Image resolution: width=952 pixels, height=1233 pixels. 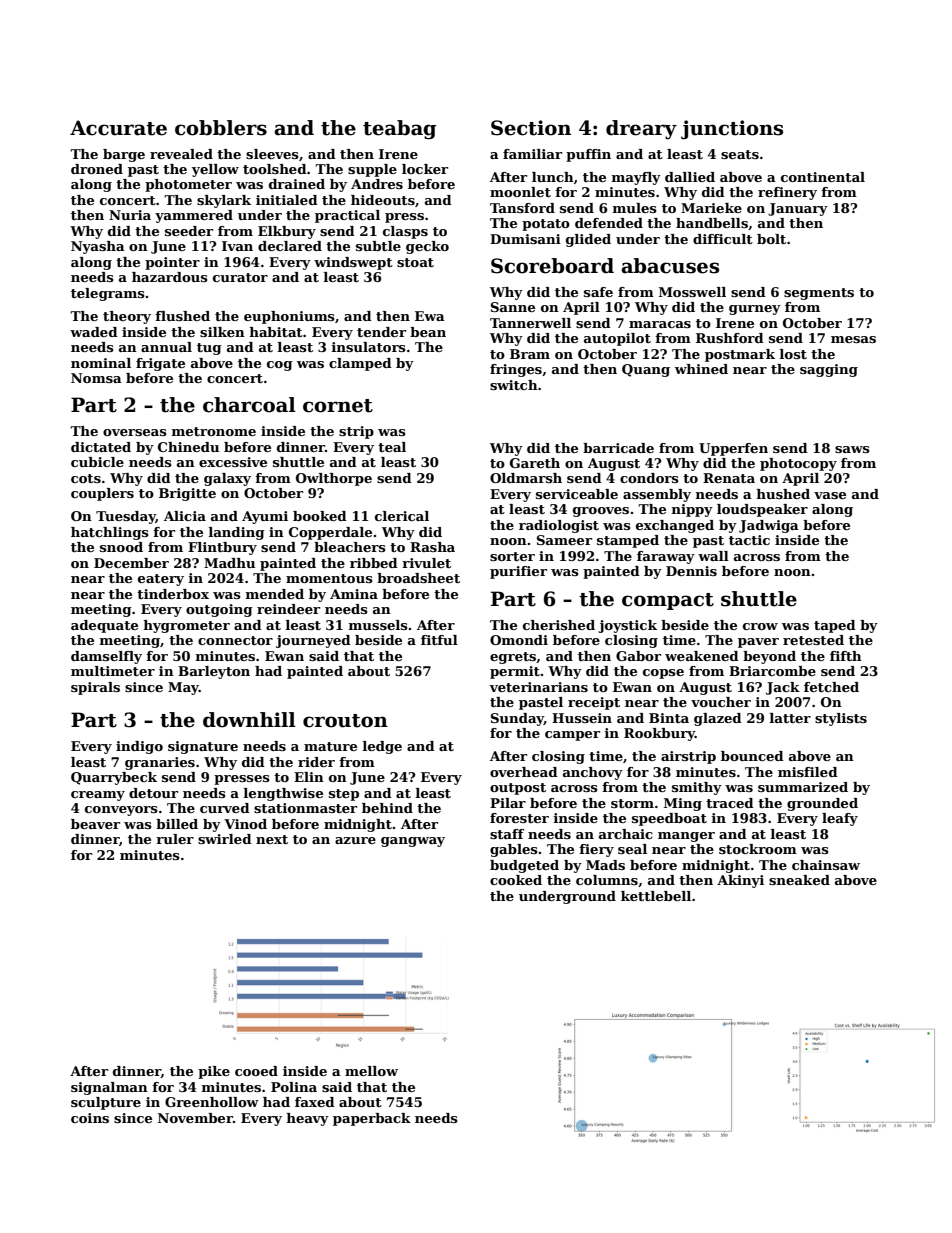 What do you see at coordinates (798, 464) in the screenshot?
I see `photocopy` at bounding box center [798, 464].
